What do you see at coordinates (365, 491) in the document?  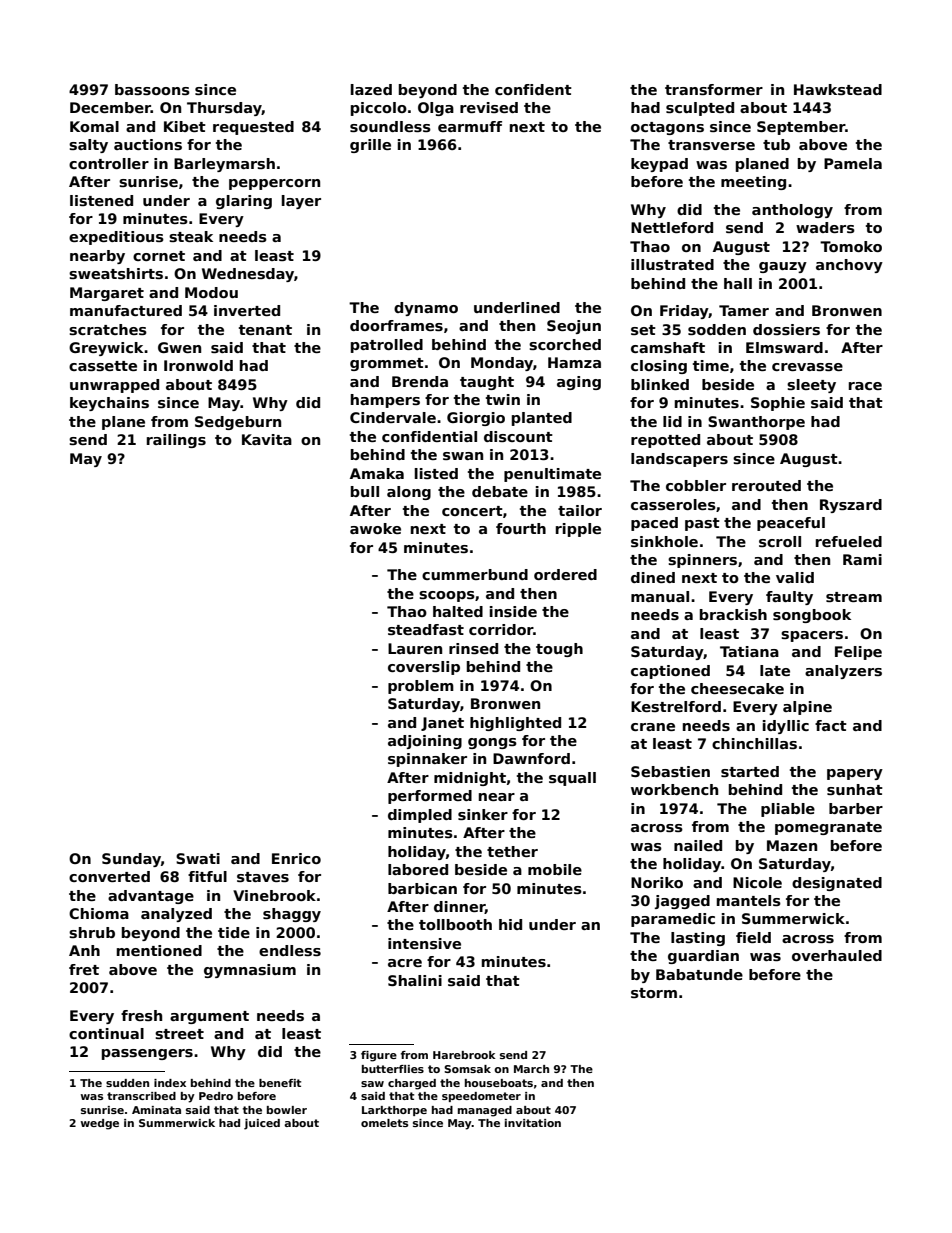 I see `bull` at bounding box center [365, 491].
